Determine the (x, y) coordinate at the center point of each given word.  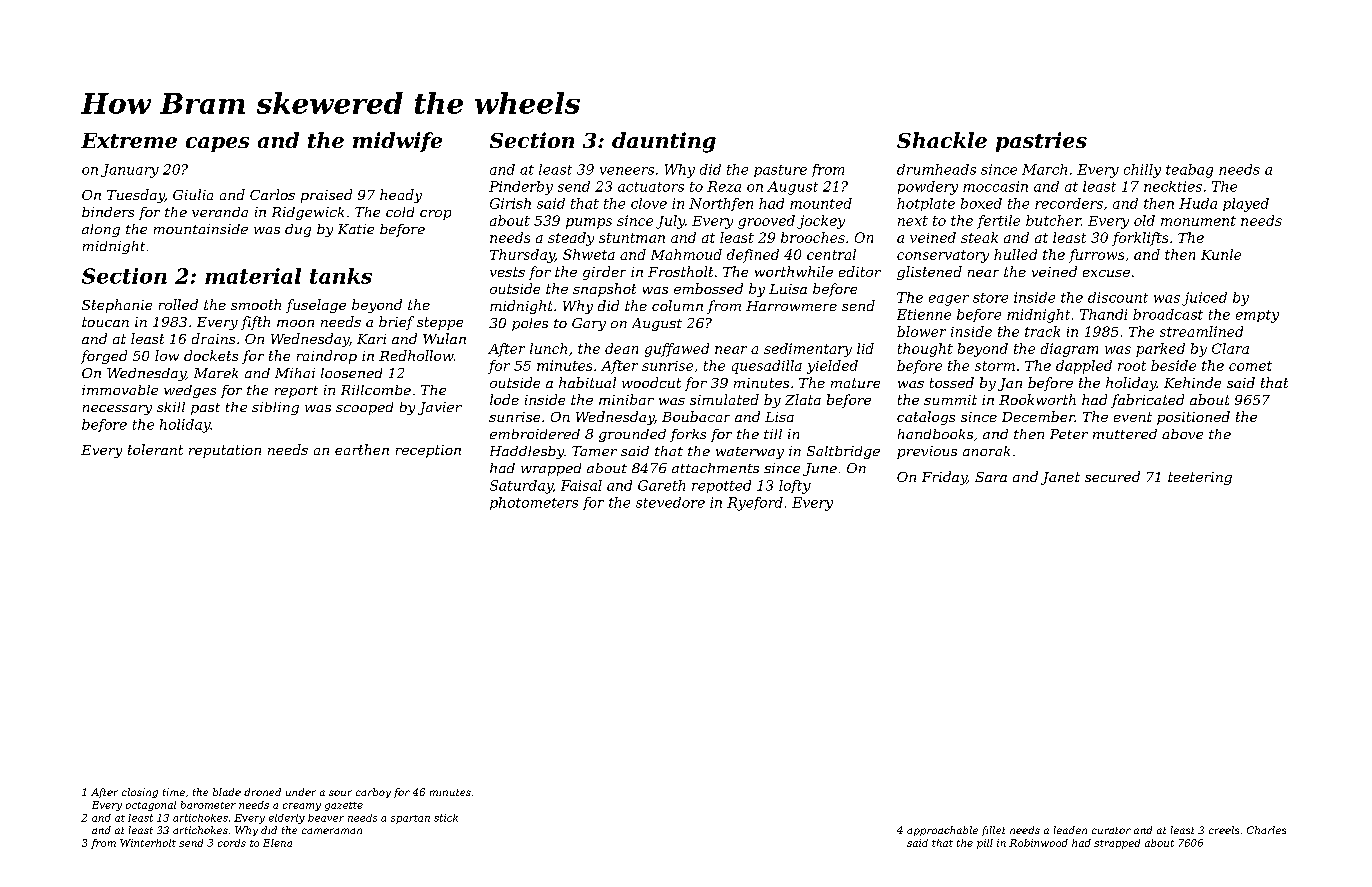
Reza (724, 186)
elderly (287, 819)
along (101, 230)
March (1044, 169)
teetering (1200, 478)
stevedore (670, 502)
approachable (942, 831)
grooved (766, 222)
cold (400, 212)
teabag (1189, 171)
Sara (991, 477)
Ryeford (755, 504)
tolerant (155, 449)
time (174, 792)
